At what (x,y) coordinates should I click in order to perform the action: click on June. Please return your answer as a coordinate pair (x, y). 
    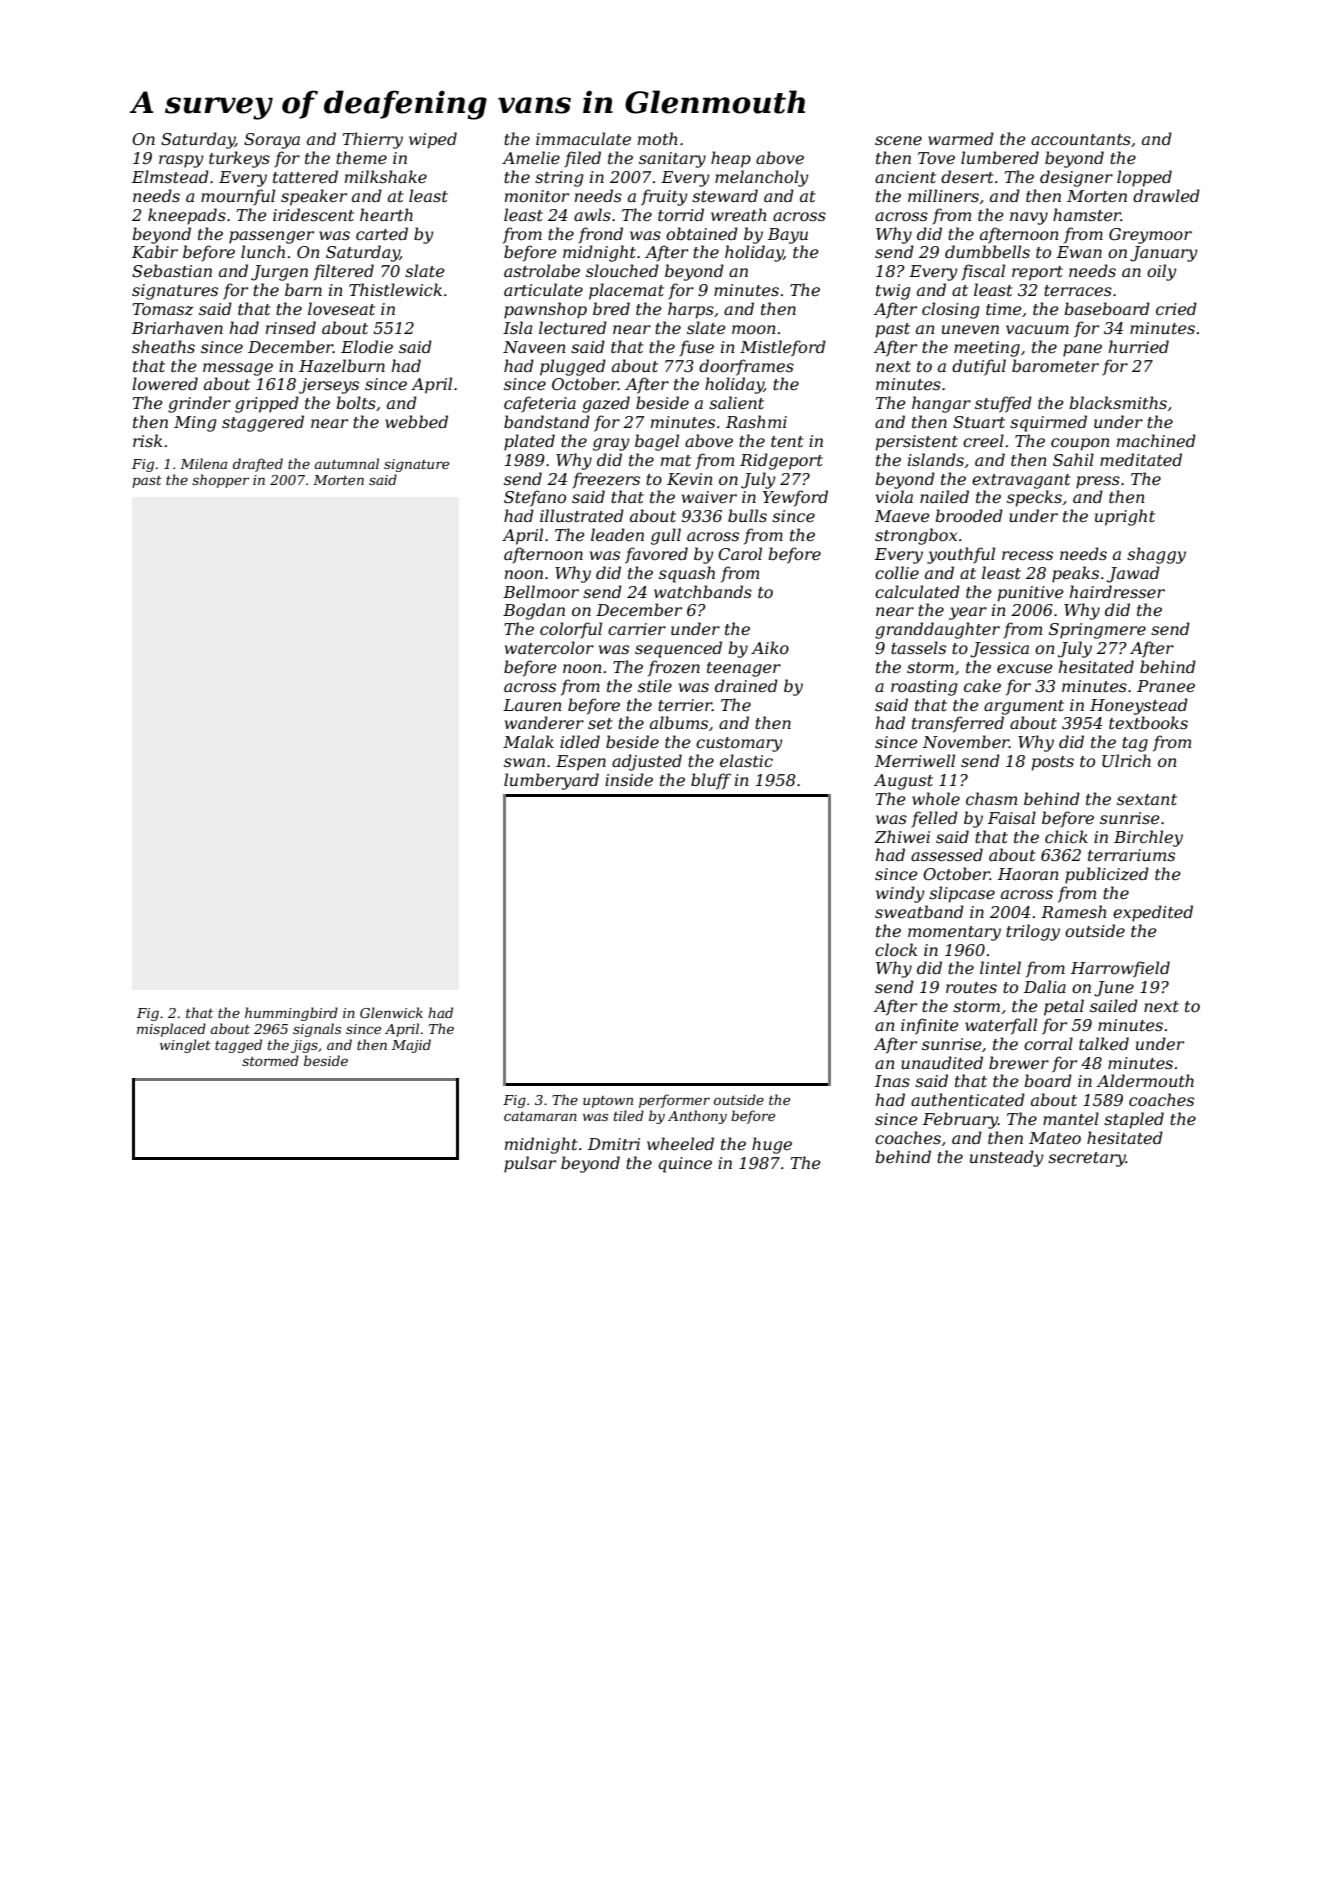
    Looking at the image, I should click on (1114, 989).
